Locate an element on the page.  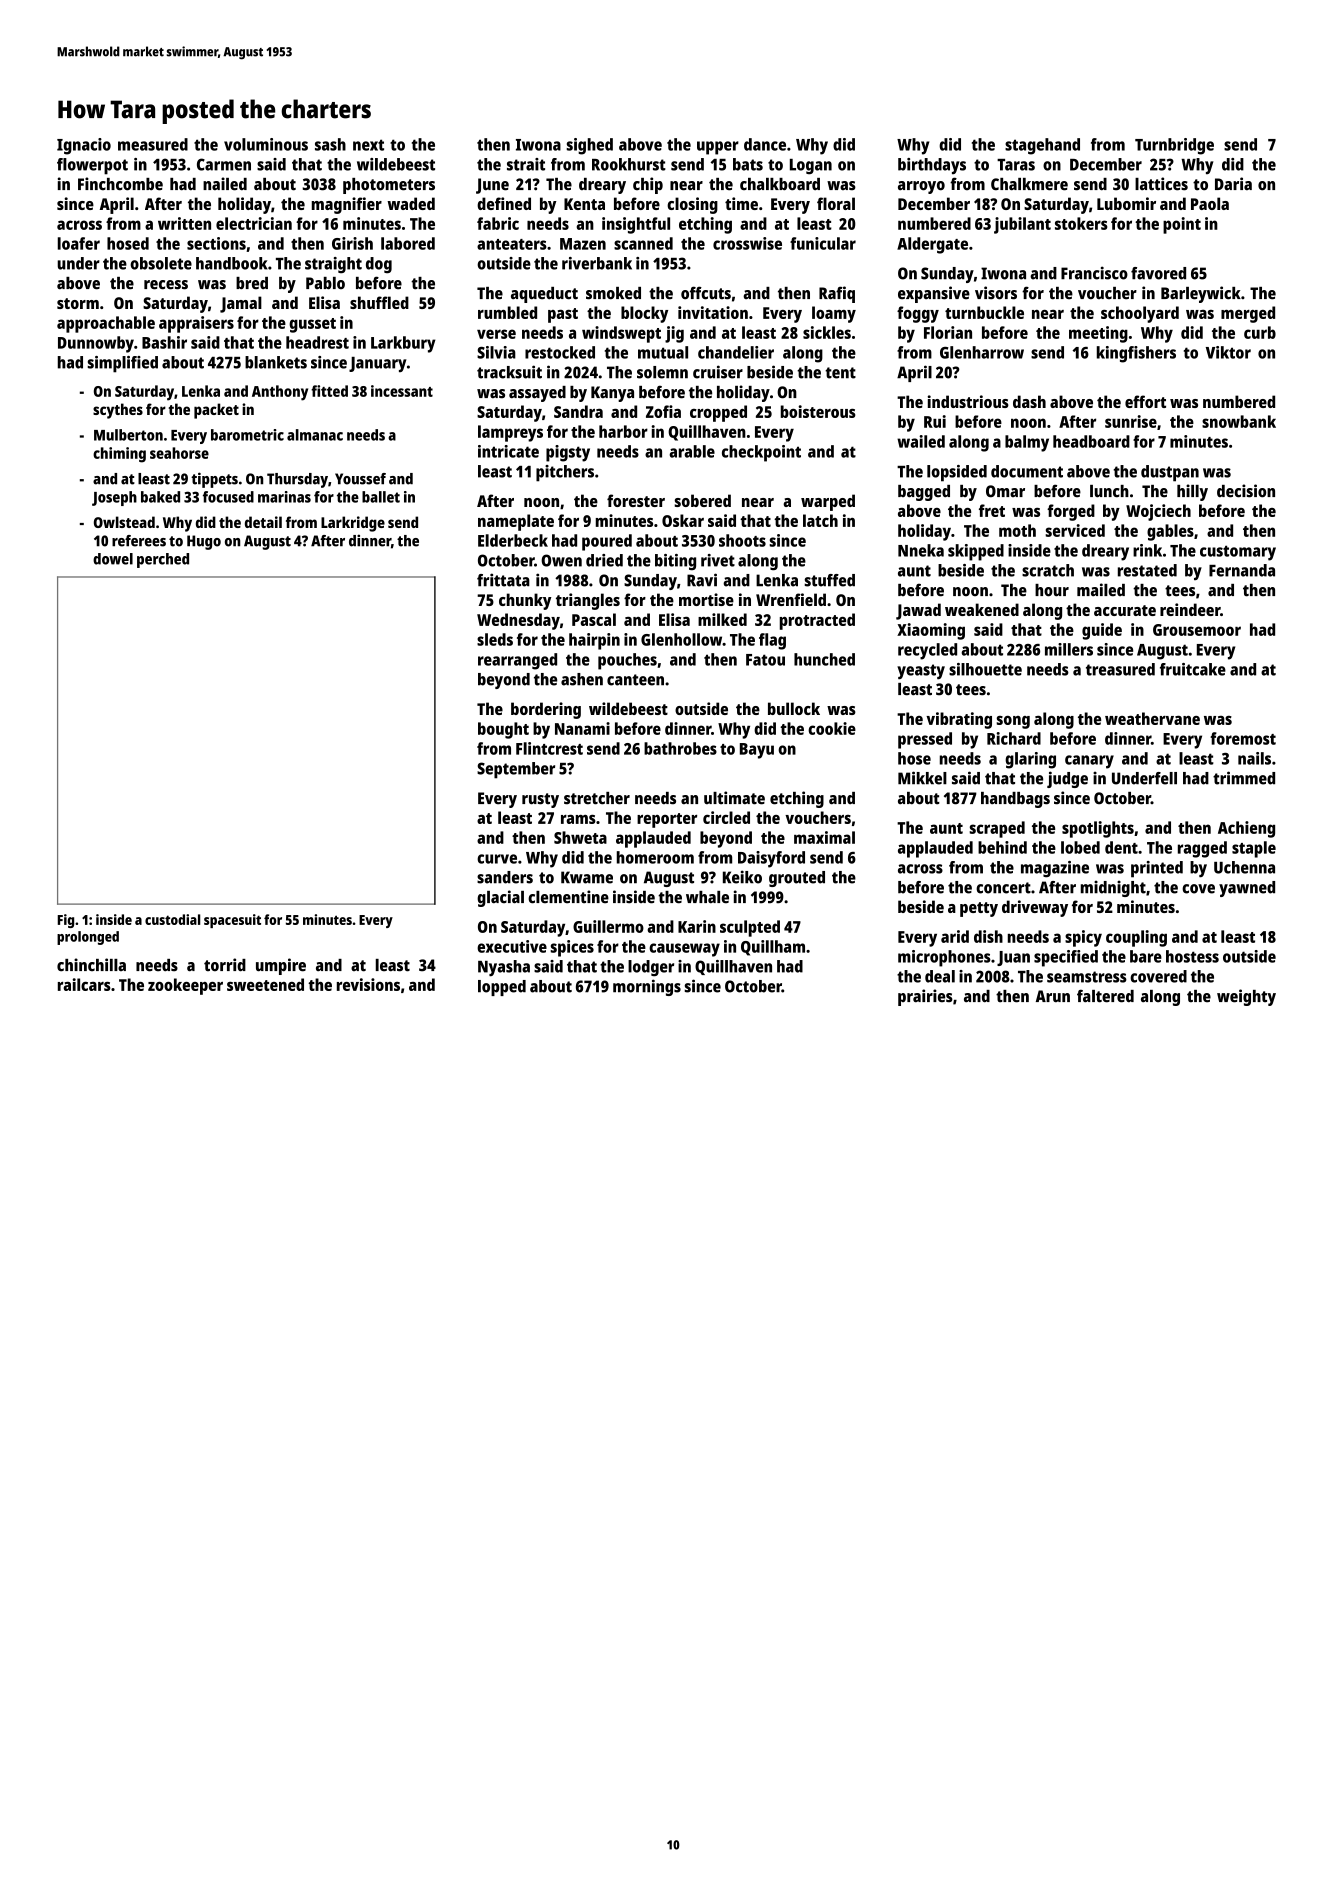
deal is located at coordinates (940, 976).
